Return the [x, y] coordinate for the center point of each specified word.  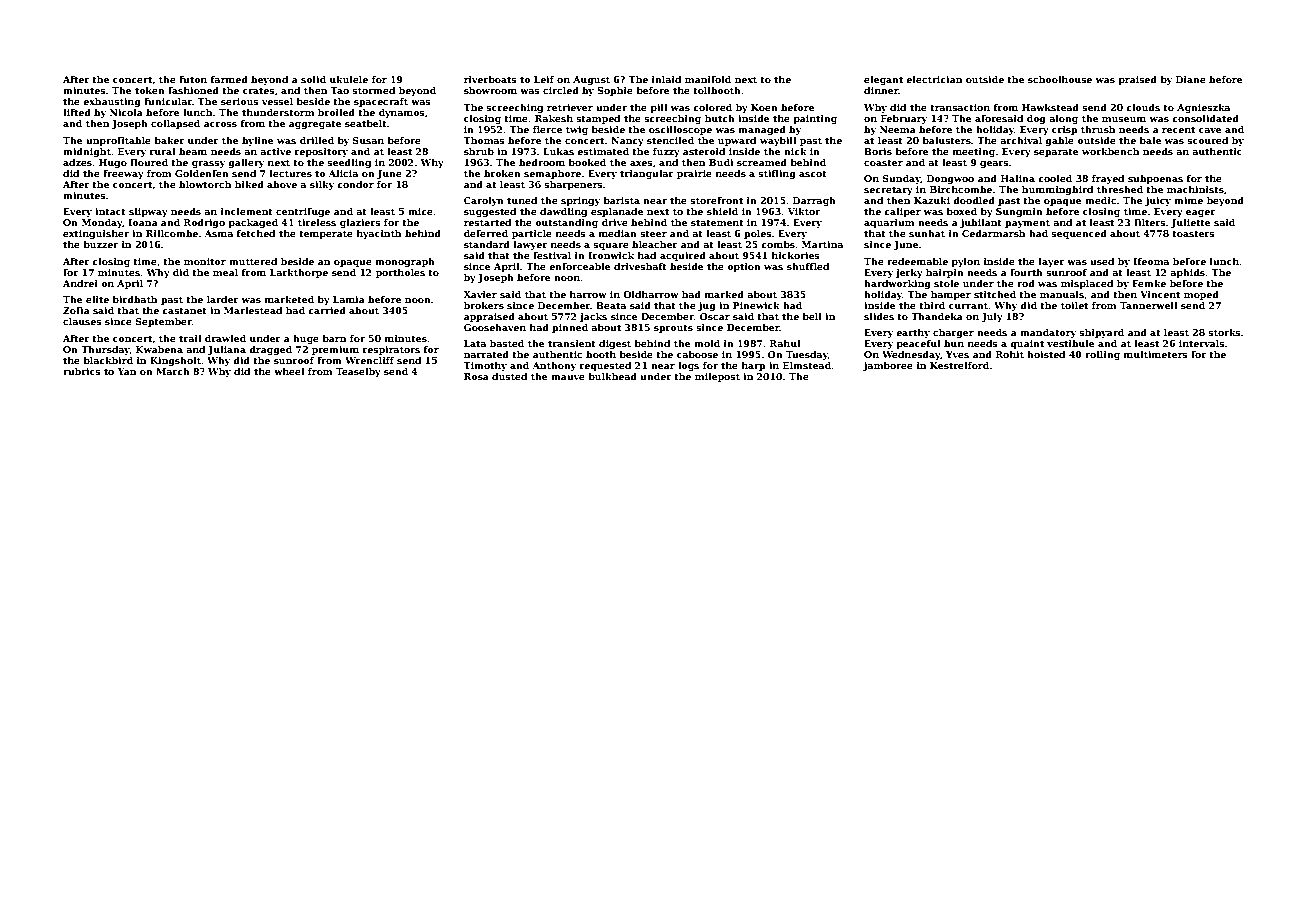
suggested [490, 212]
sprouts [673, 329]
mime [1188, 200]
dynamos [402, 113]
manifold [708, 79]
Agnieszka [1203, 108]
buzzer [100, 244]
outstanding [566, 223]
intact [110, 211]
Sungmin [1019, 212]
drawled [225, 338]
